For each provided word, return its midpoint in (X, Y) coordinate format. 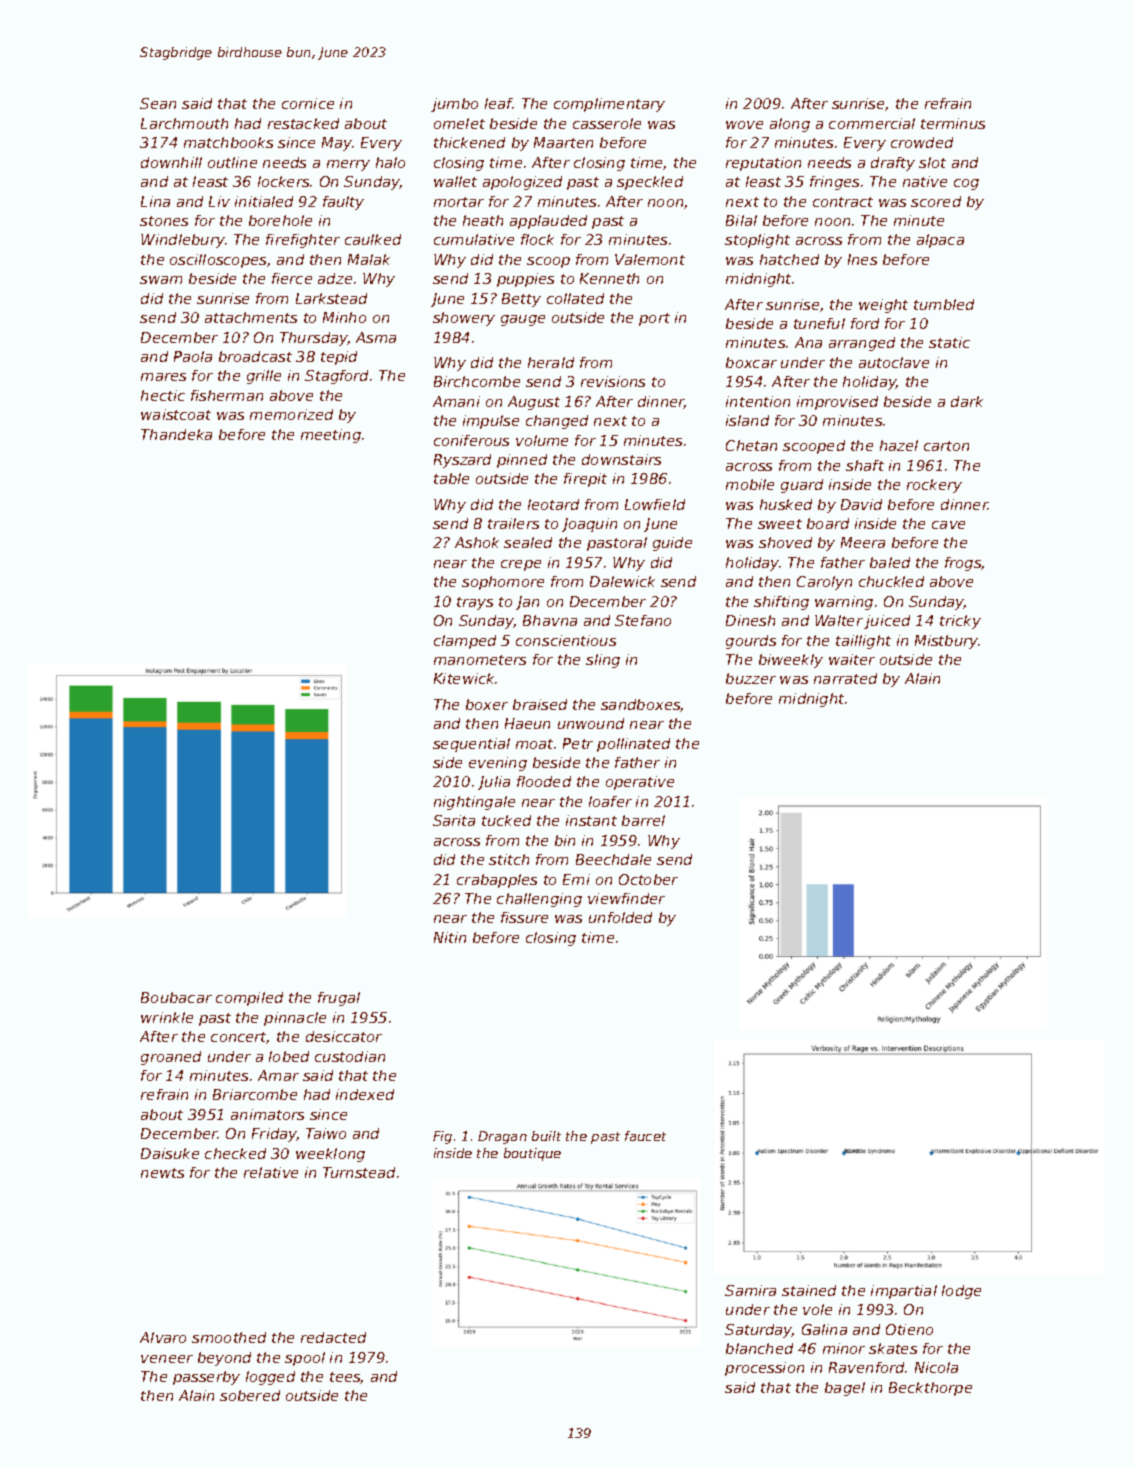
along (790, 125)
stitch (509, 859)
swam (161, 280)
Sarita (454, 820)
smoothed (229, 1337)
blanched (759, 1348)
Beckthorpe (930, 1389)
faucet (645, 1136)
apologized (522, 183)
